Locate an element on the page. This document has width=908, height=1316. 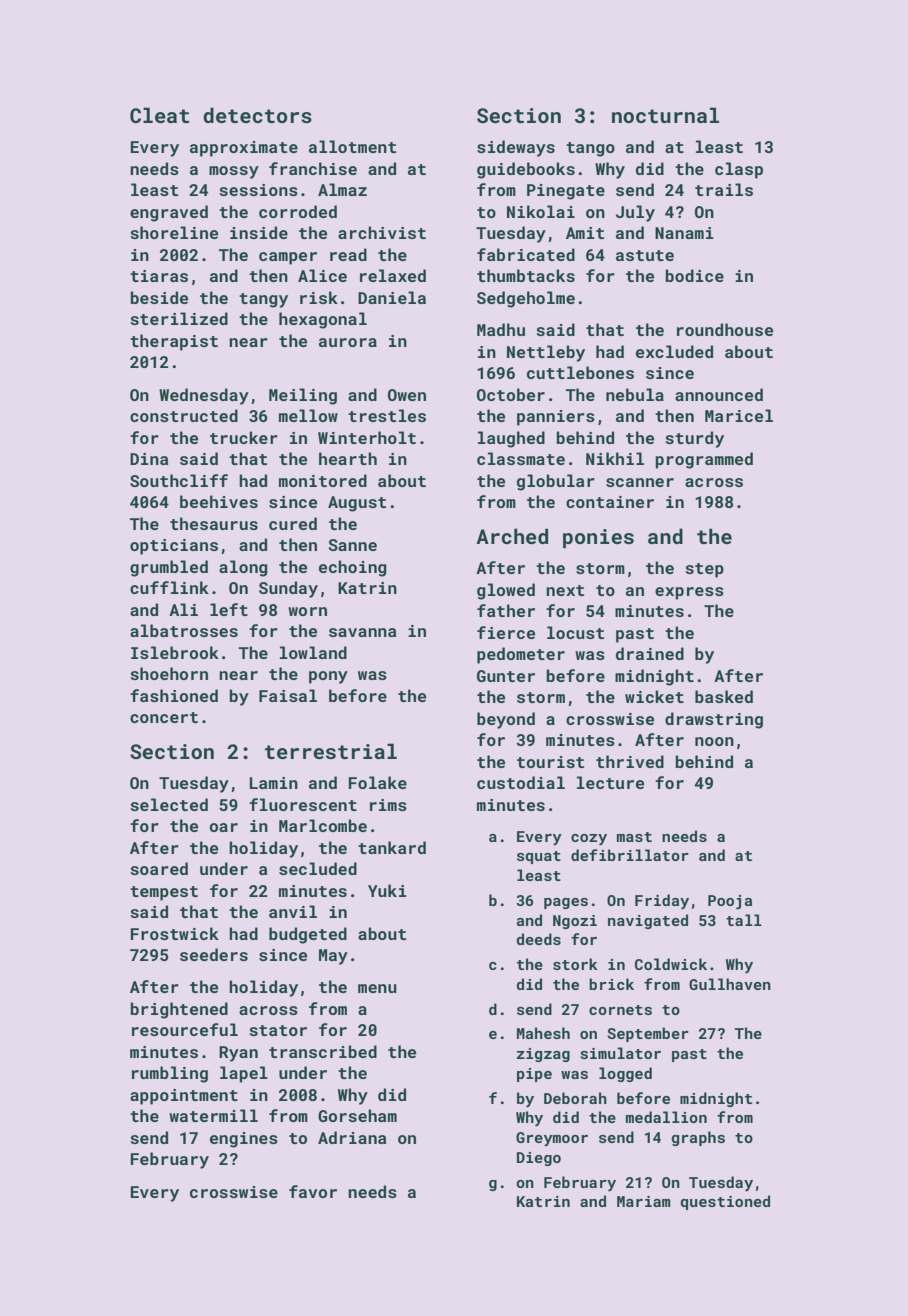
August is located at coordinates (357, 504).
